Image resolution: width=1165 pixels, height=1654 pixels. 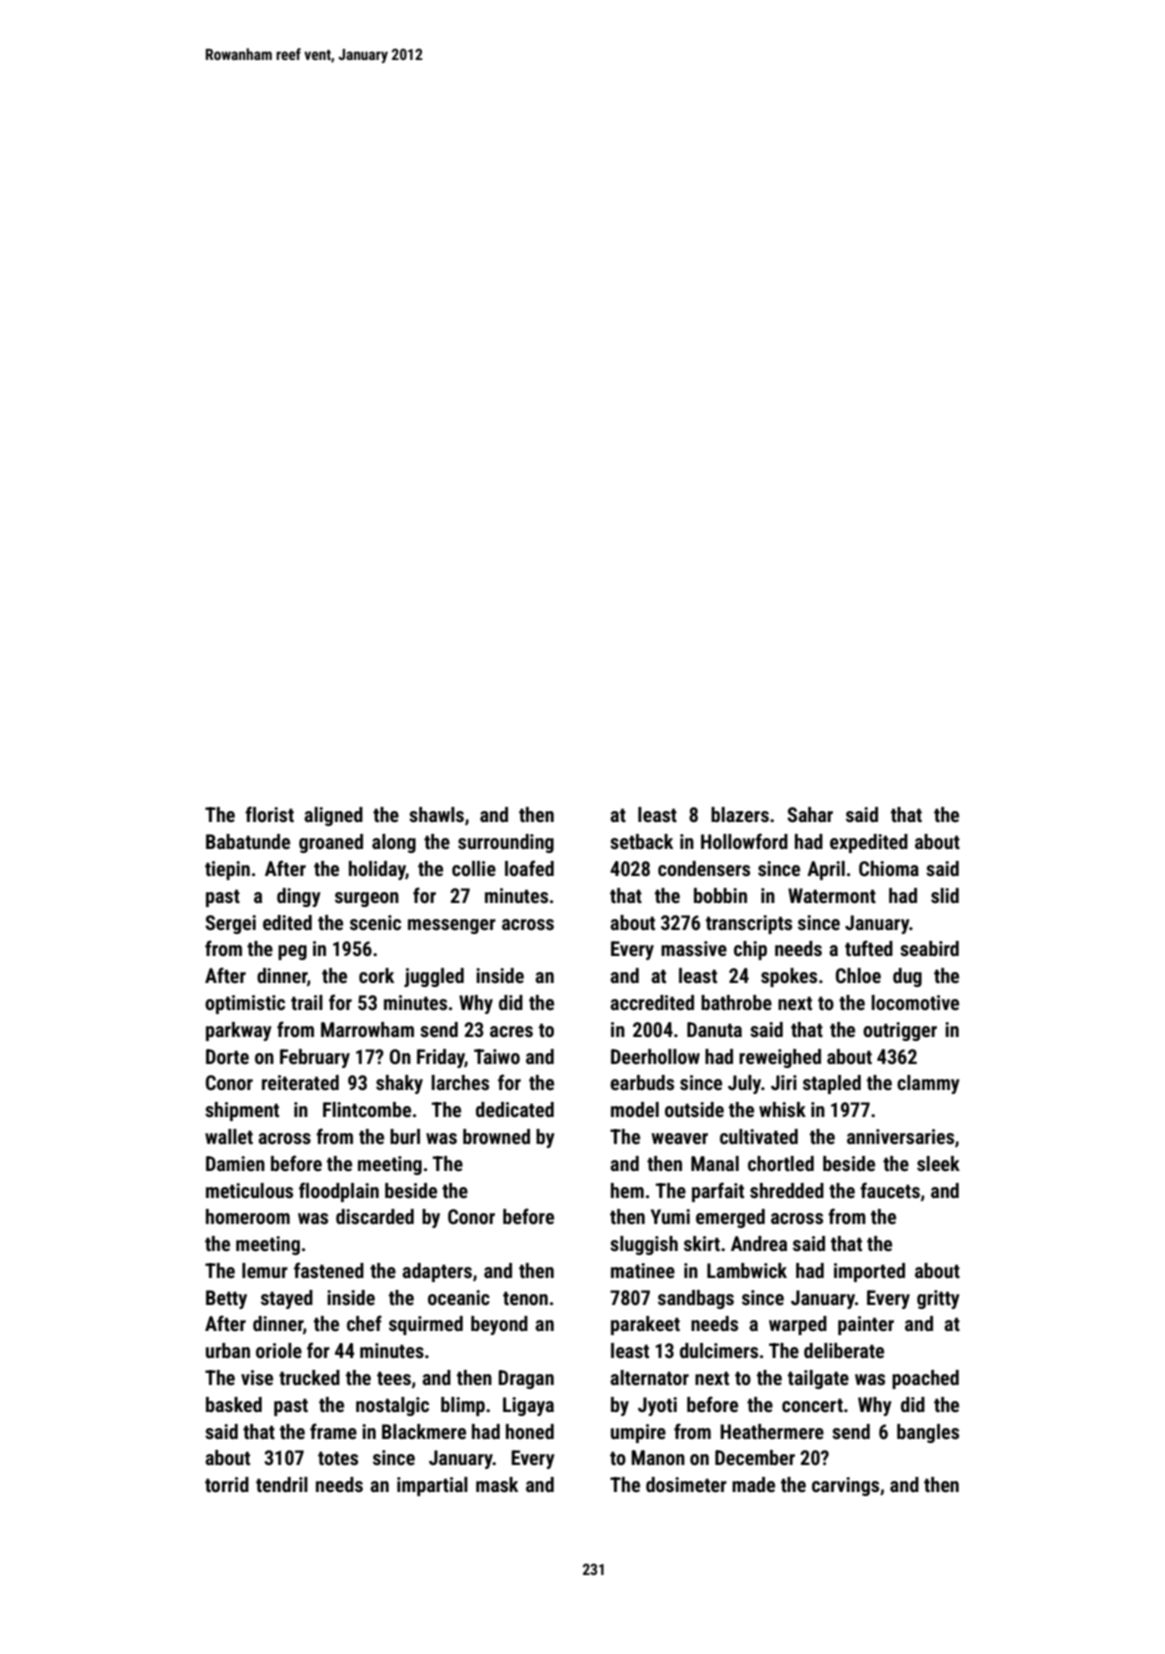 What do you see at coordinates (889, 868) in the screenshot?
I see `Chioma` at bounding box center [889, 868].
